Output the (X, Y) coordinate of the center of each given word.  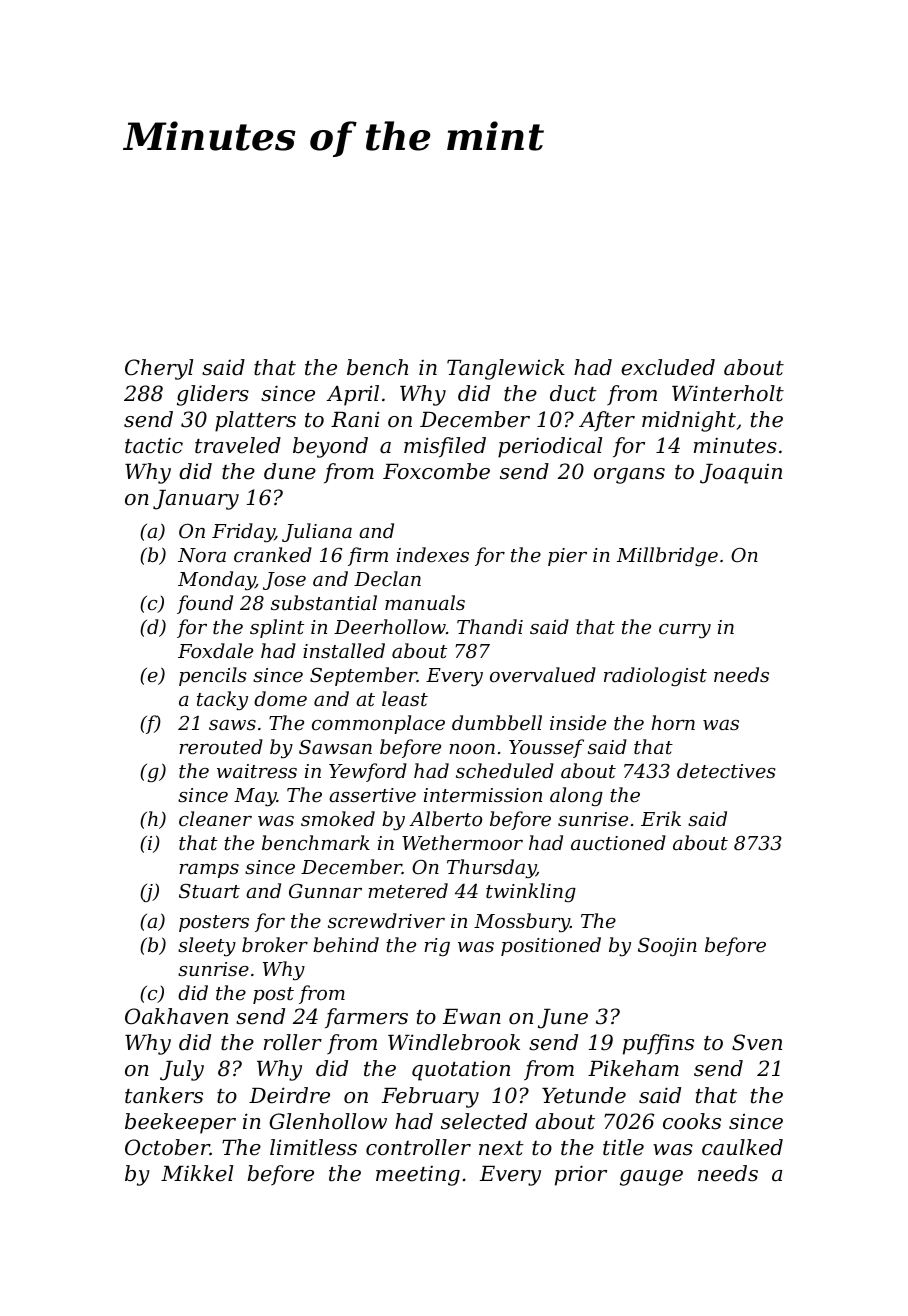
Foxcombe (436, 471)
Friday (243, 532)
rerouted (221, 746)
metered (408, 890)
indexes (433, 554)
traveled (238, 445)
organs (629, 476)
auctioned (618, 842)
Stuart (209, 891)
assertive (372, 795)
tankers (164, 1095)
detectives (726, 770)
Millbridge (667, 556)
